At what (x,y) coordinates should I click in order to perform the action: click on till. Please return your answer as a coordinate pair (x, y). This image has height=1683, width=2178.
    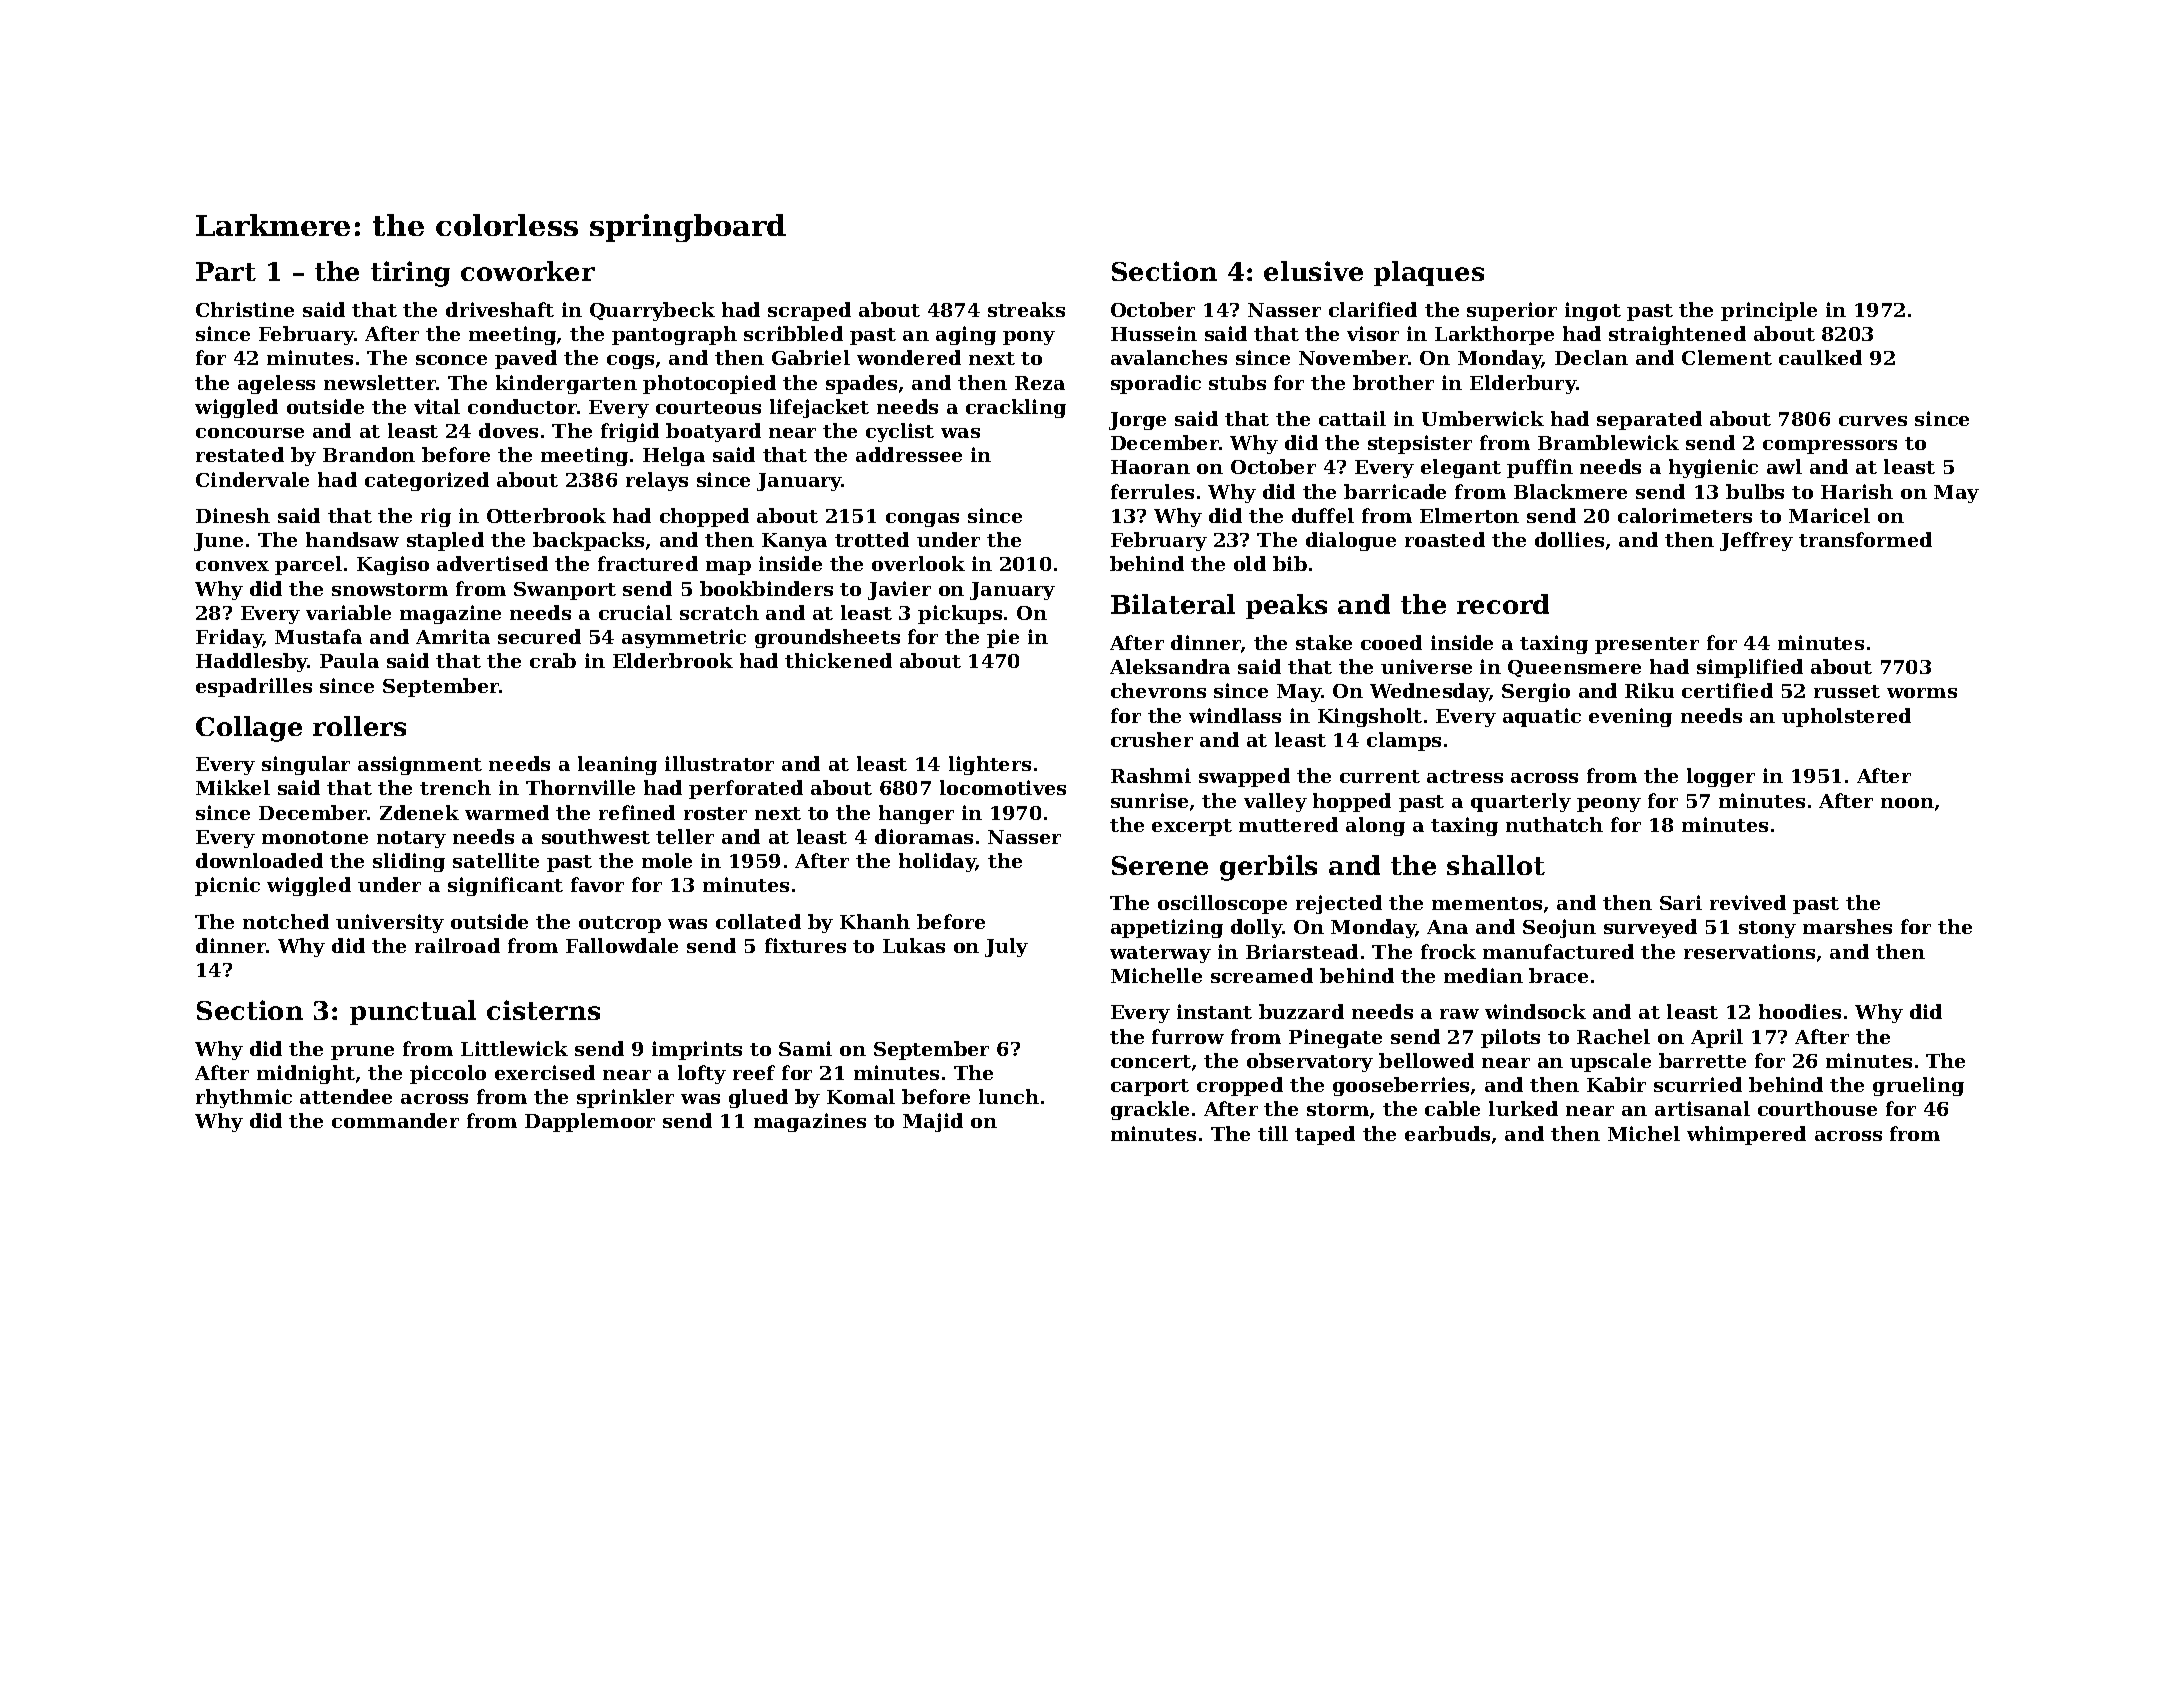
    Looking at the image, I should click on (1273, 1133).
